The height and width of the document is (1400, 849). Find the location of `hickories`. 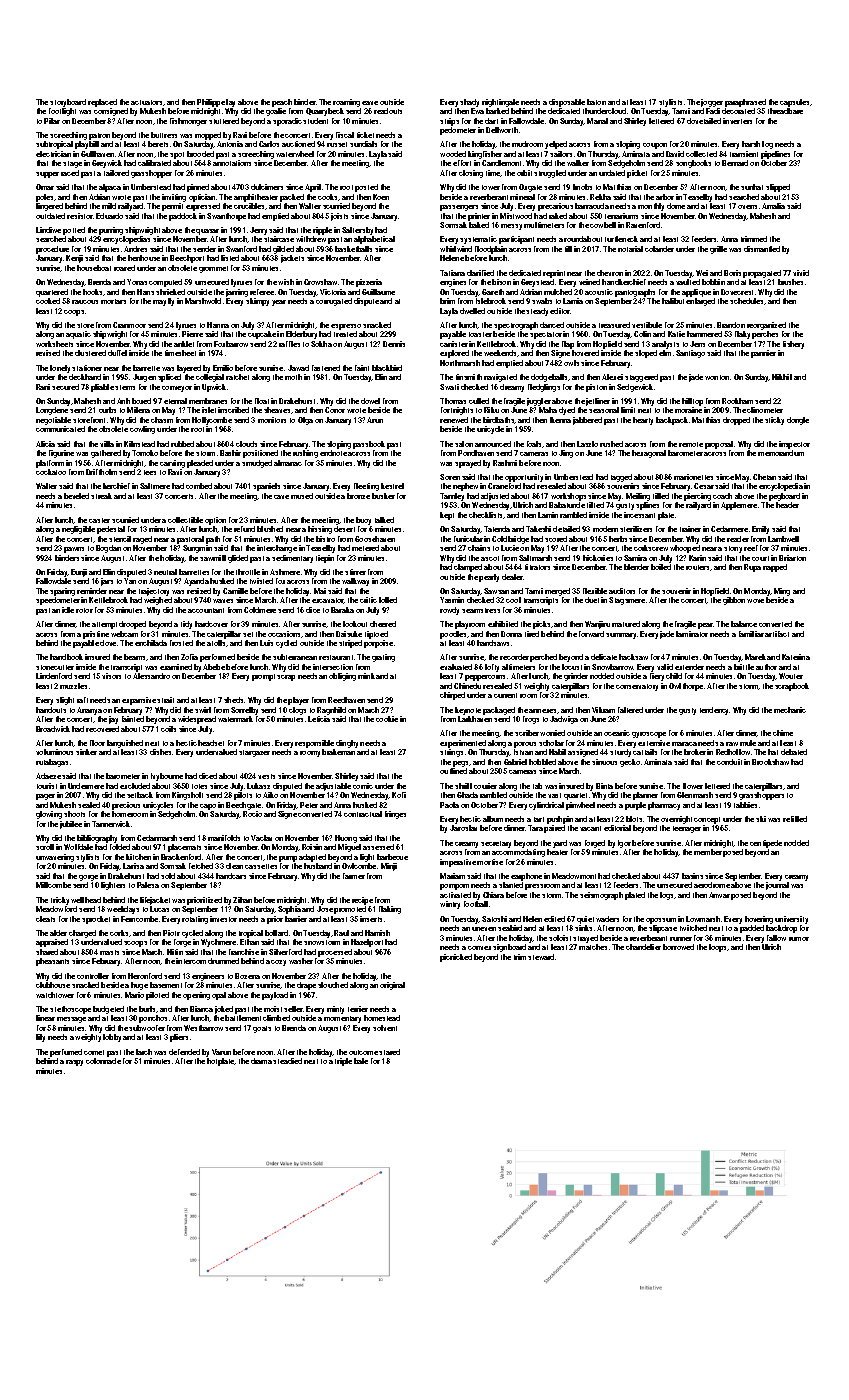

hickories is located at coordinates (598, 558).
